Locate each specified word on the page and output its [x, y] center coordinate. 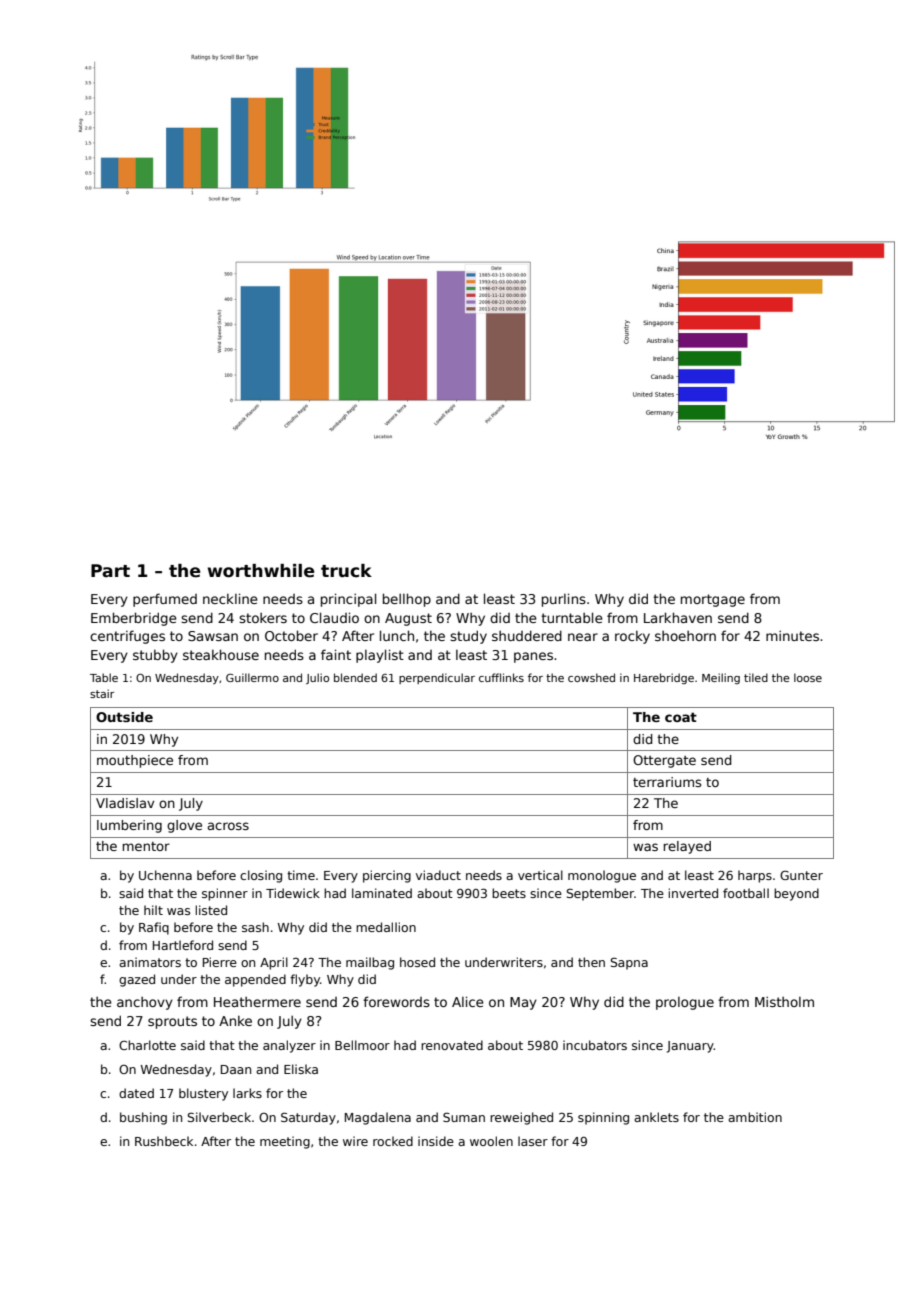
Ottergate [664, 761]
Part [110, 571]
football [746, 893]
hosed [417, 962]
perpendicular [437, 678]
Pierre [220, 962]
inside [436, 1141]
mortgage [713, 600]
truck [346, 571]
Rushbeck [164, 1141]
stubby [155, 656]
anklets [656, 1117]
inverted [693, 893]
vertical [540, 875]
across [228, 826]
